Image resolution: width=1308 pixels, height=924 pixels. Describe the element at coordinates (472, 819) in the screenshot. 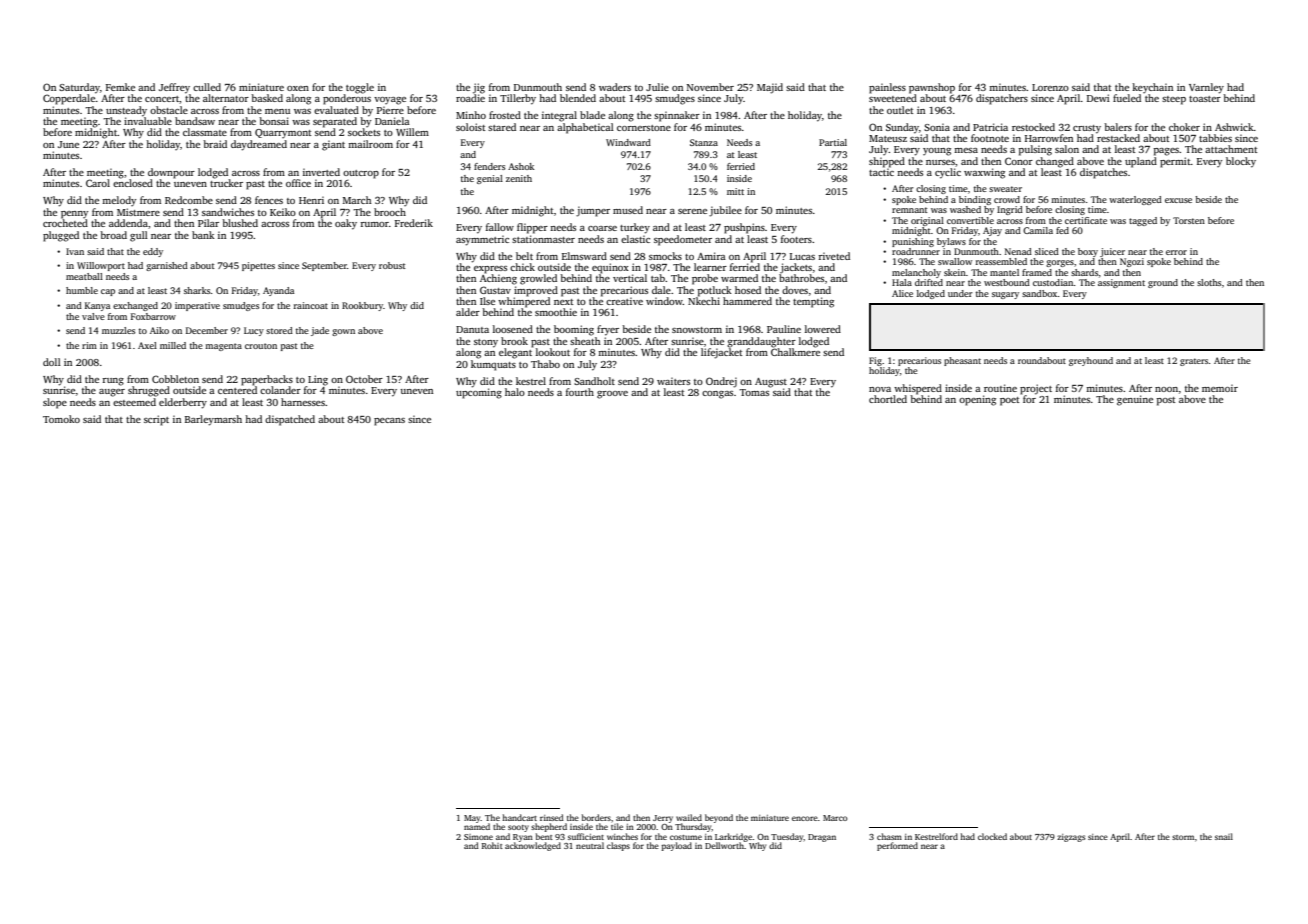

I see `May` at that location.
